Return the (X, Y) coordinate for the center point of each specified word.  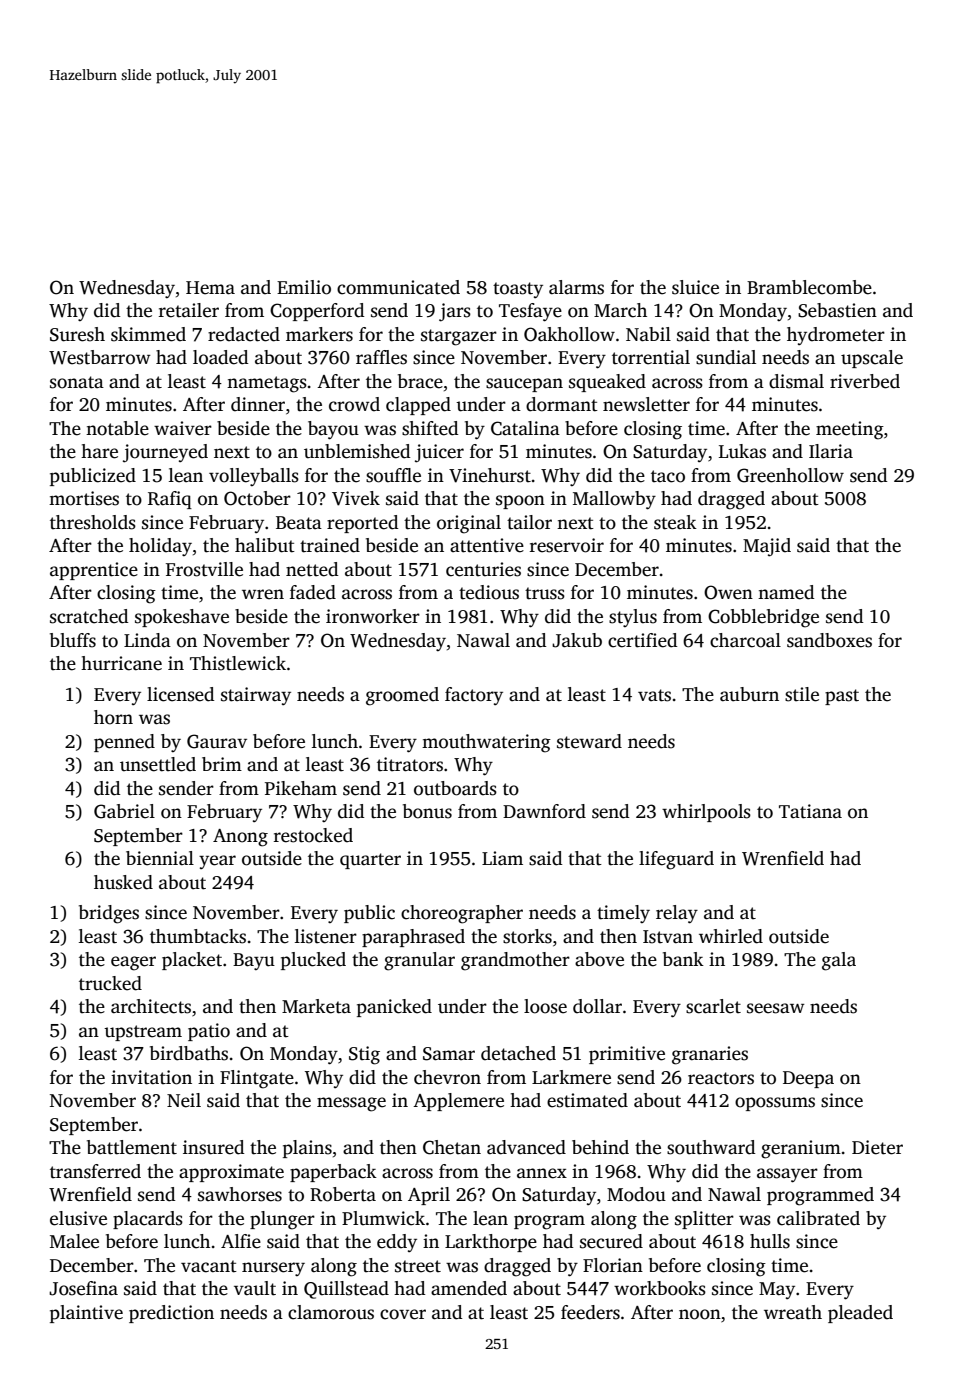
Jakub (577, 640)
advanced (526, 1147)
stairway (256, 696)
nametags (267, 384)
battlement (132, 1147)
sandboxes (829, 640)
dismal (796, 381)
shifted (430, 428)
